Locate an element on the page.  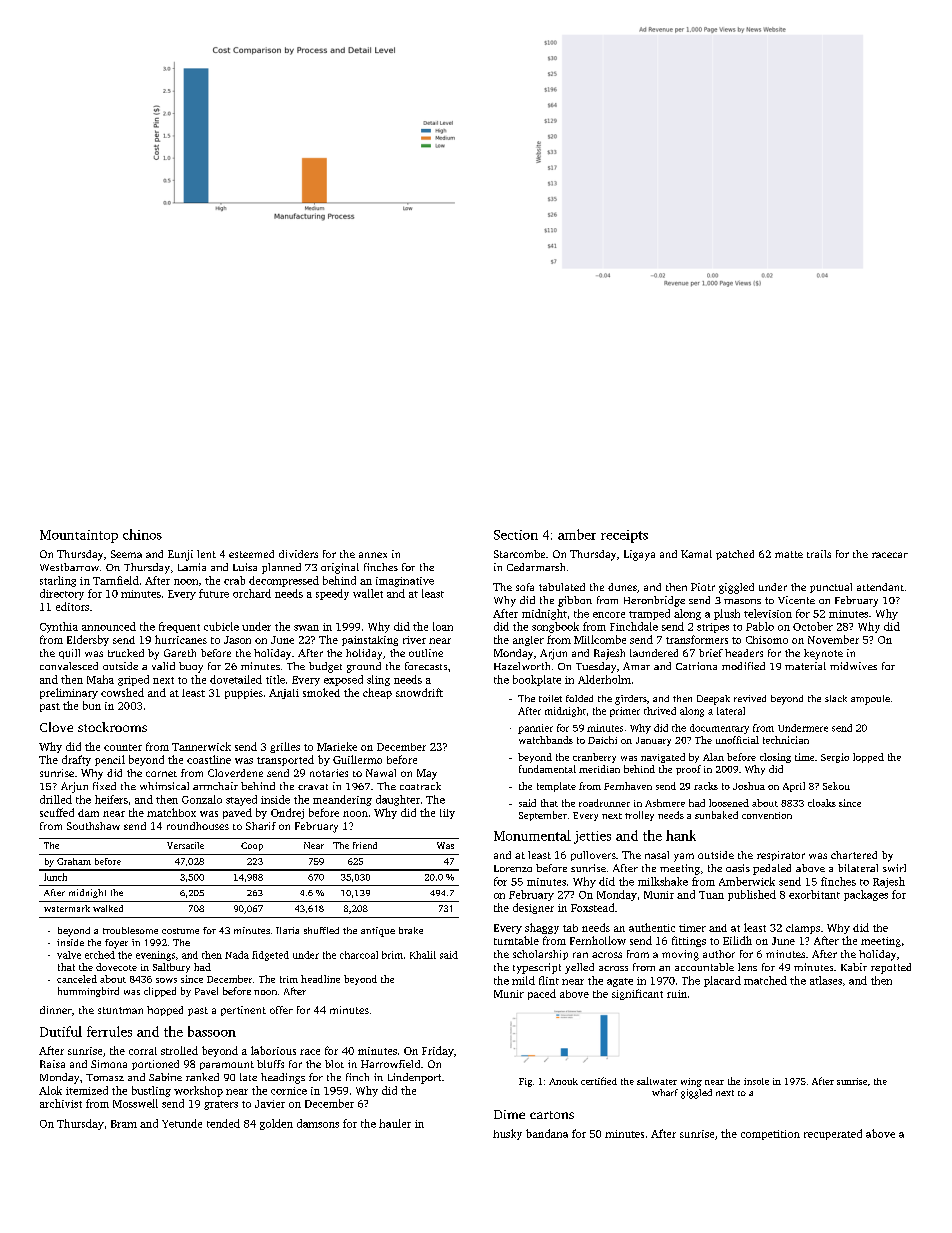
Anouk is located at coordinates (563, 1081).
